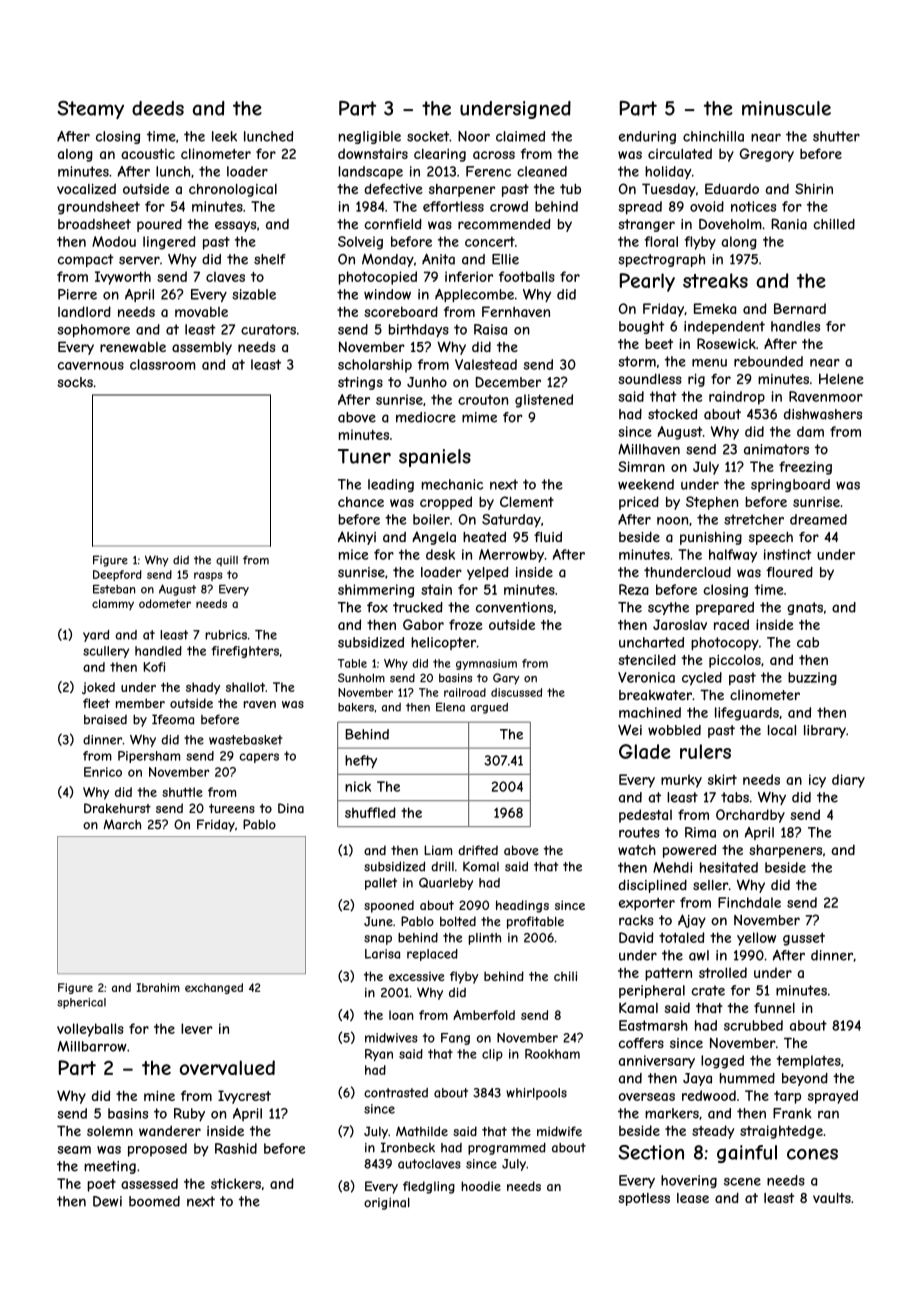 This image has width=924, height=1308. What do you see at coordinates (713, 136) in the image?
I see `chinchilla` at bounding box center [713, 136].
